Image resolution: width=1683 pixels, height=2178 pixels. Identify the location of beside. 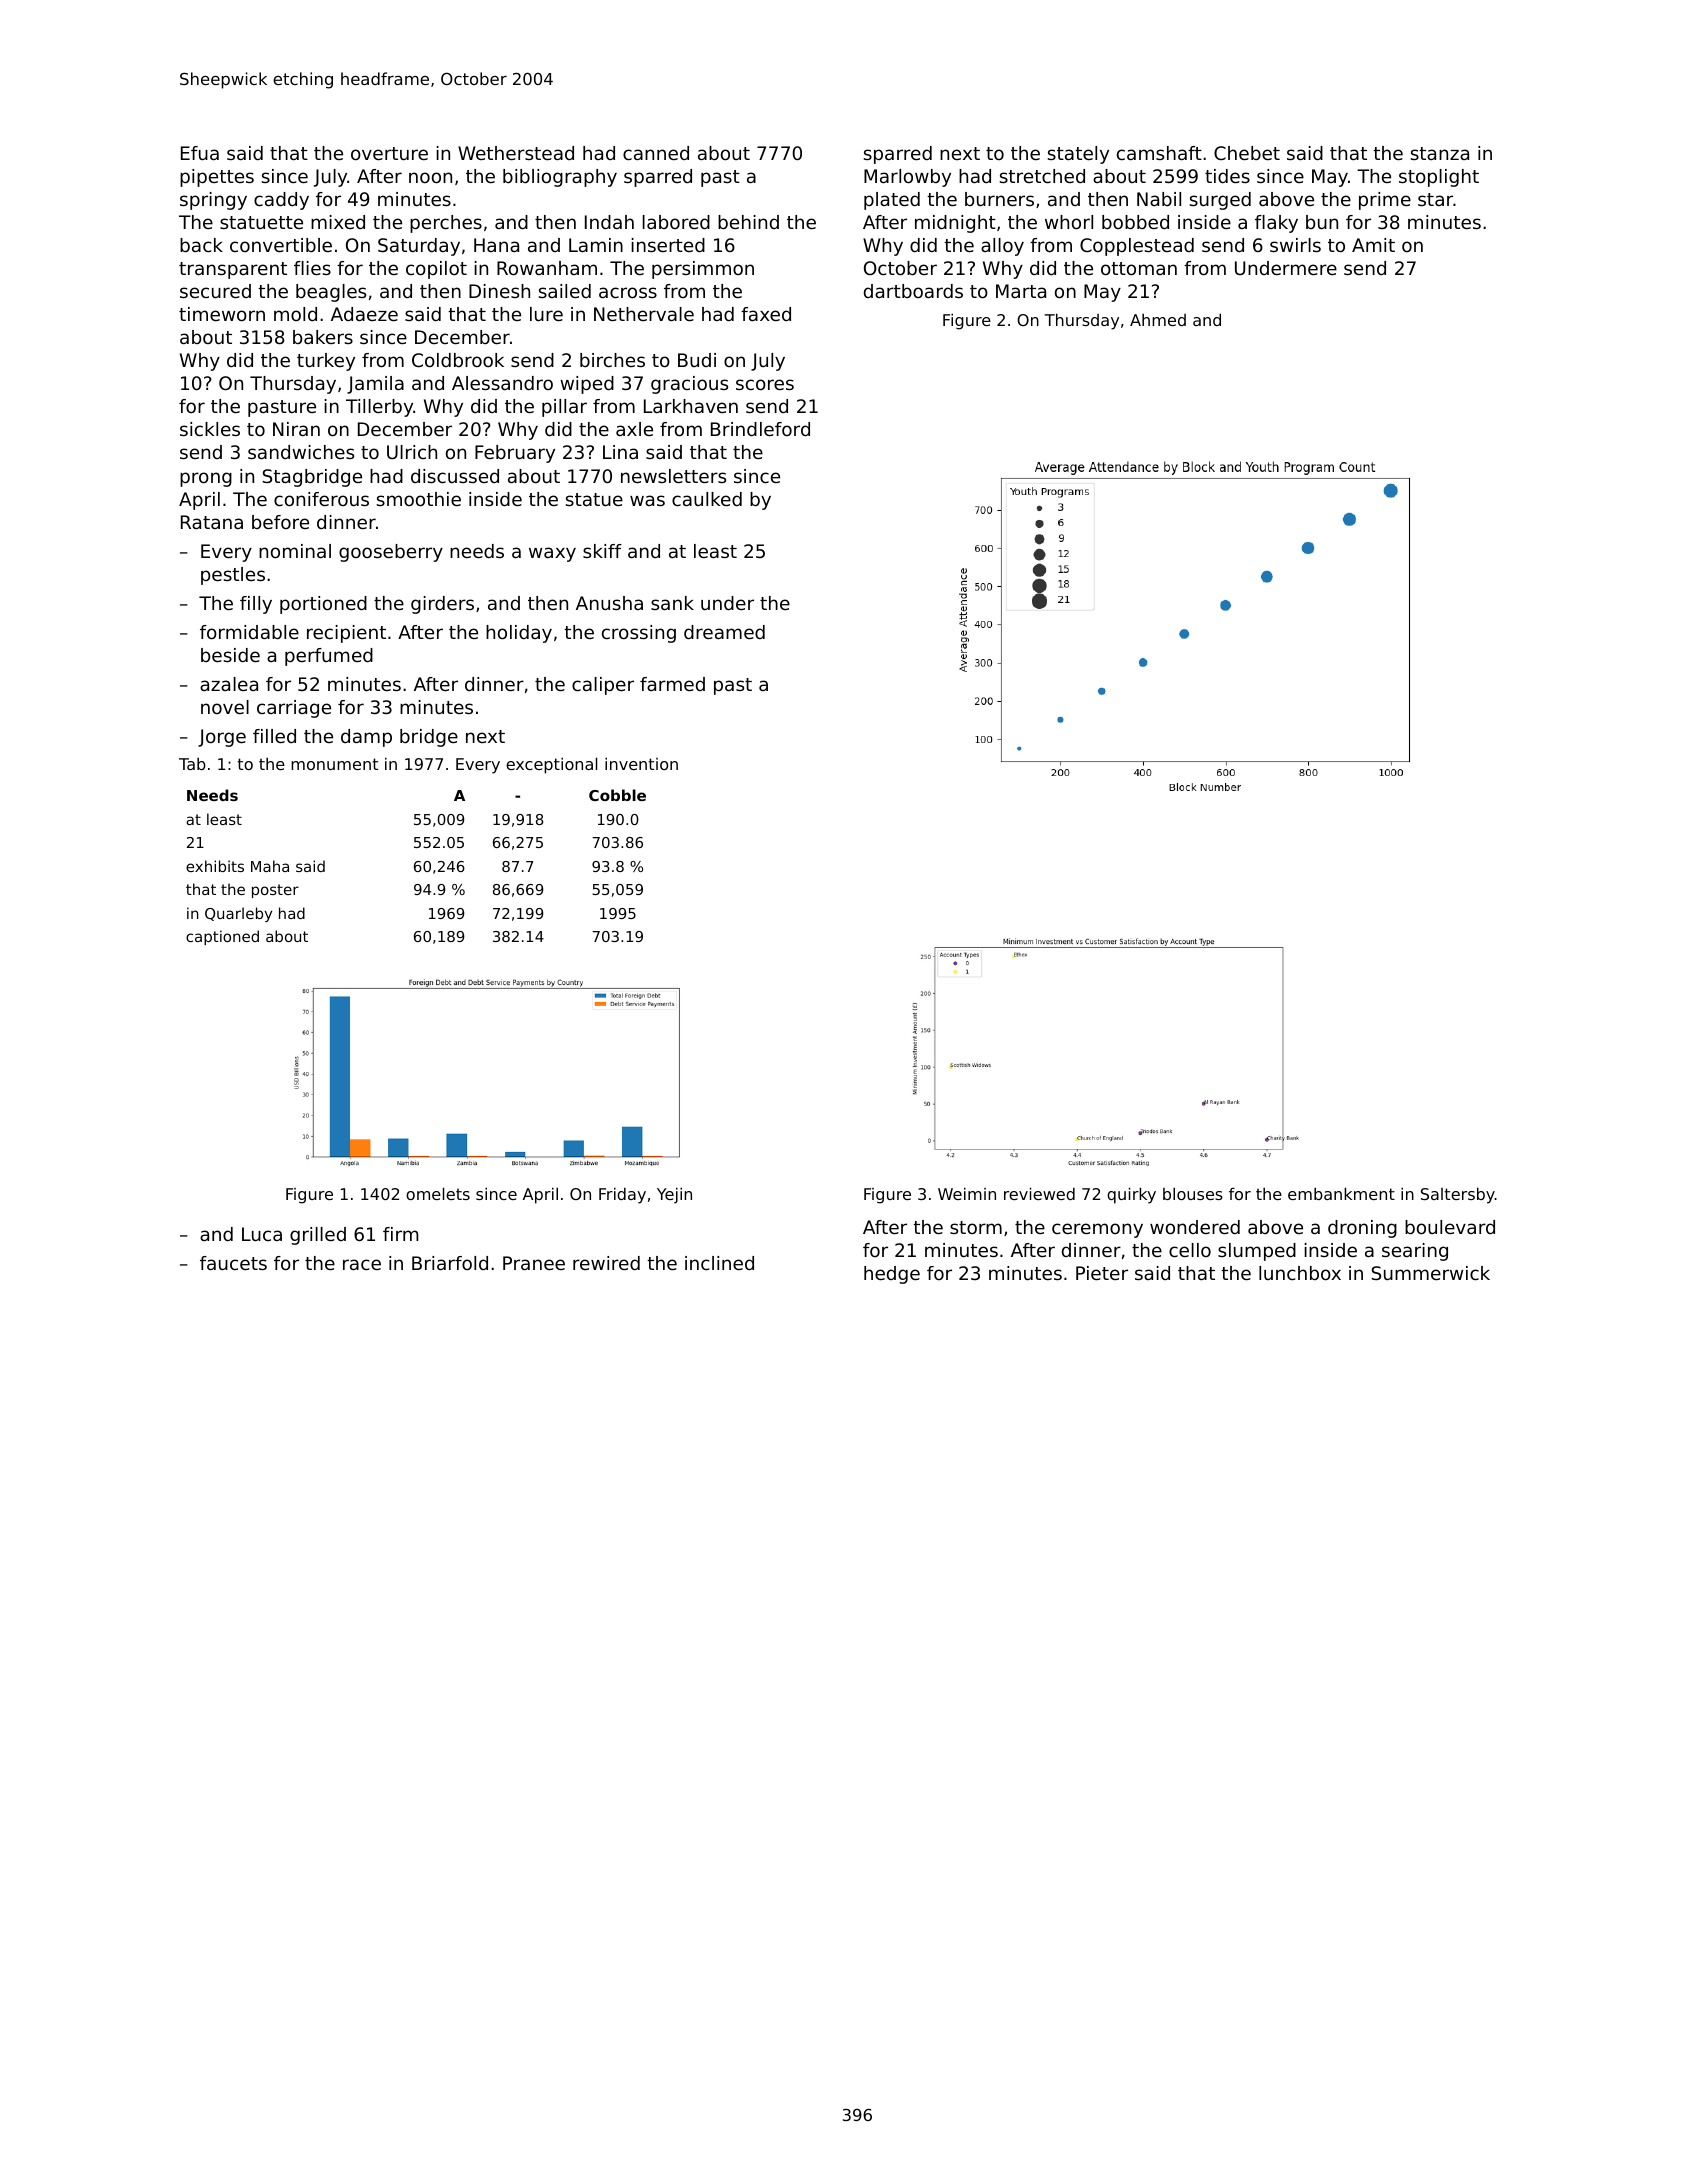
(230, 655).
